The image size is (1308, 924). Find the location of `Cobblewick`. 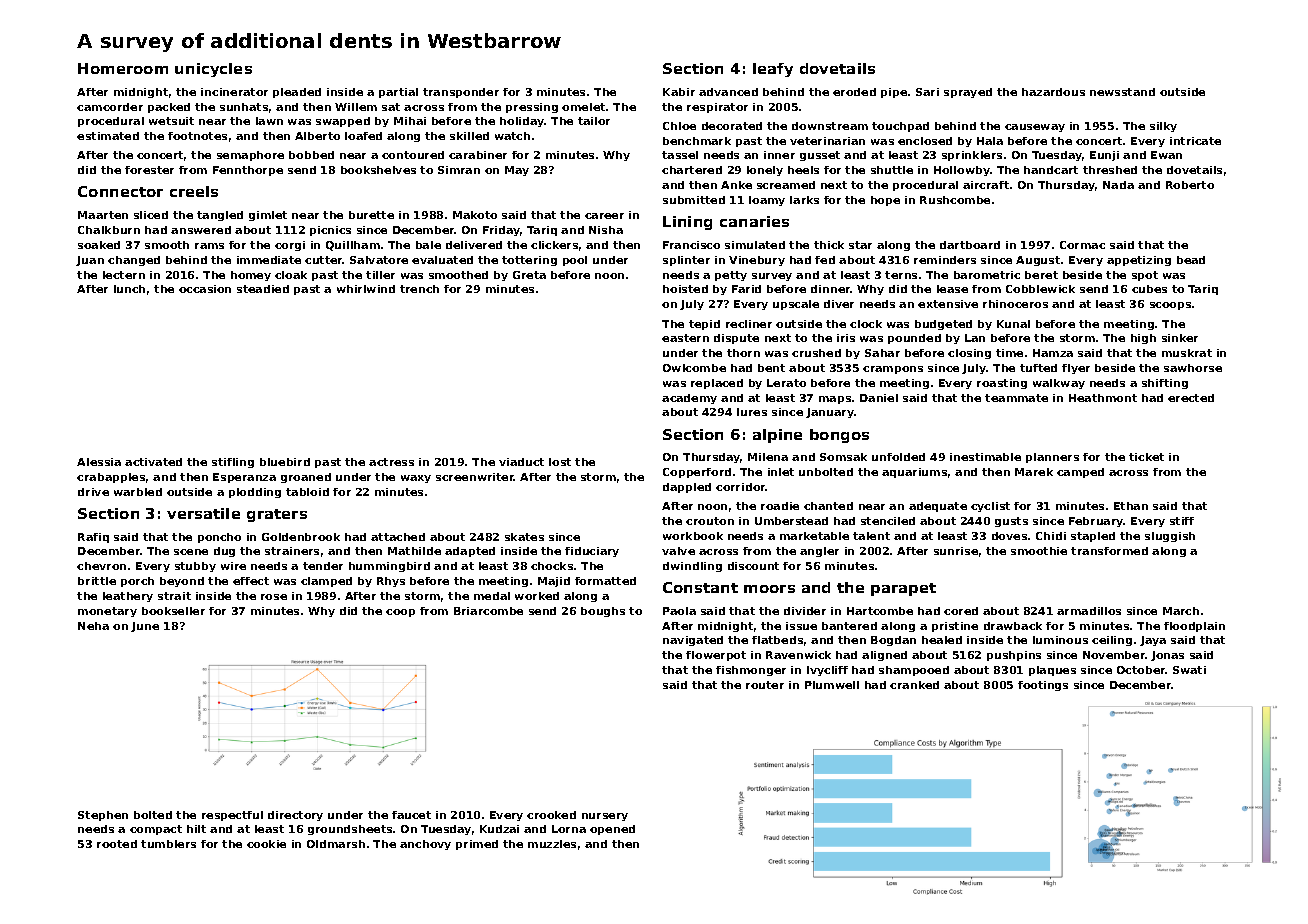

Cobblewick is located at coordinates (1040, 289).
